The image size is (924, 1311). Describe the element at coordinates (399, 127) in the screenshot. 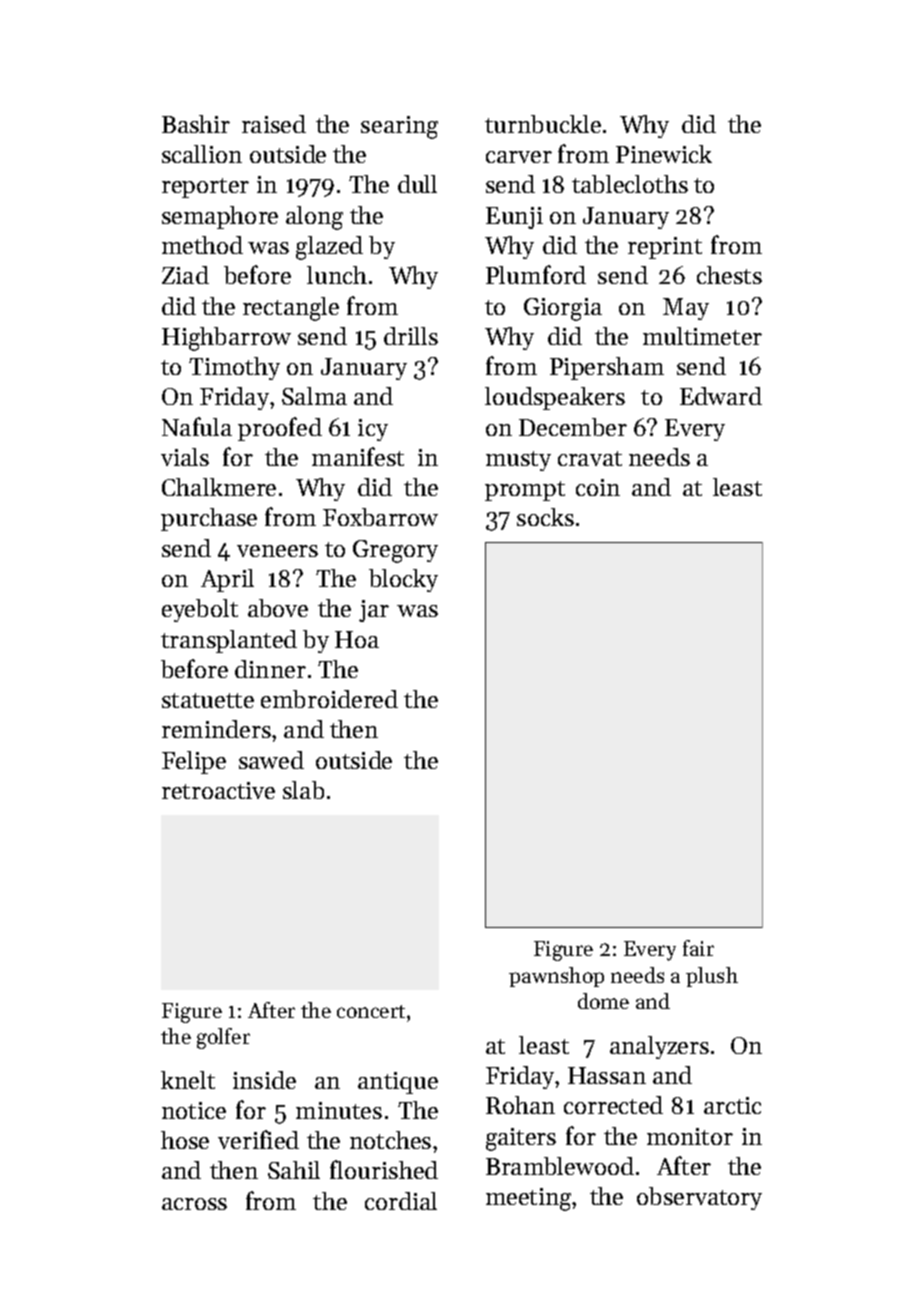

I see `searing` at that location.
